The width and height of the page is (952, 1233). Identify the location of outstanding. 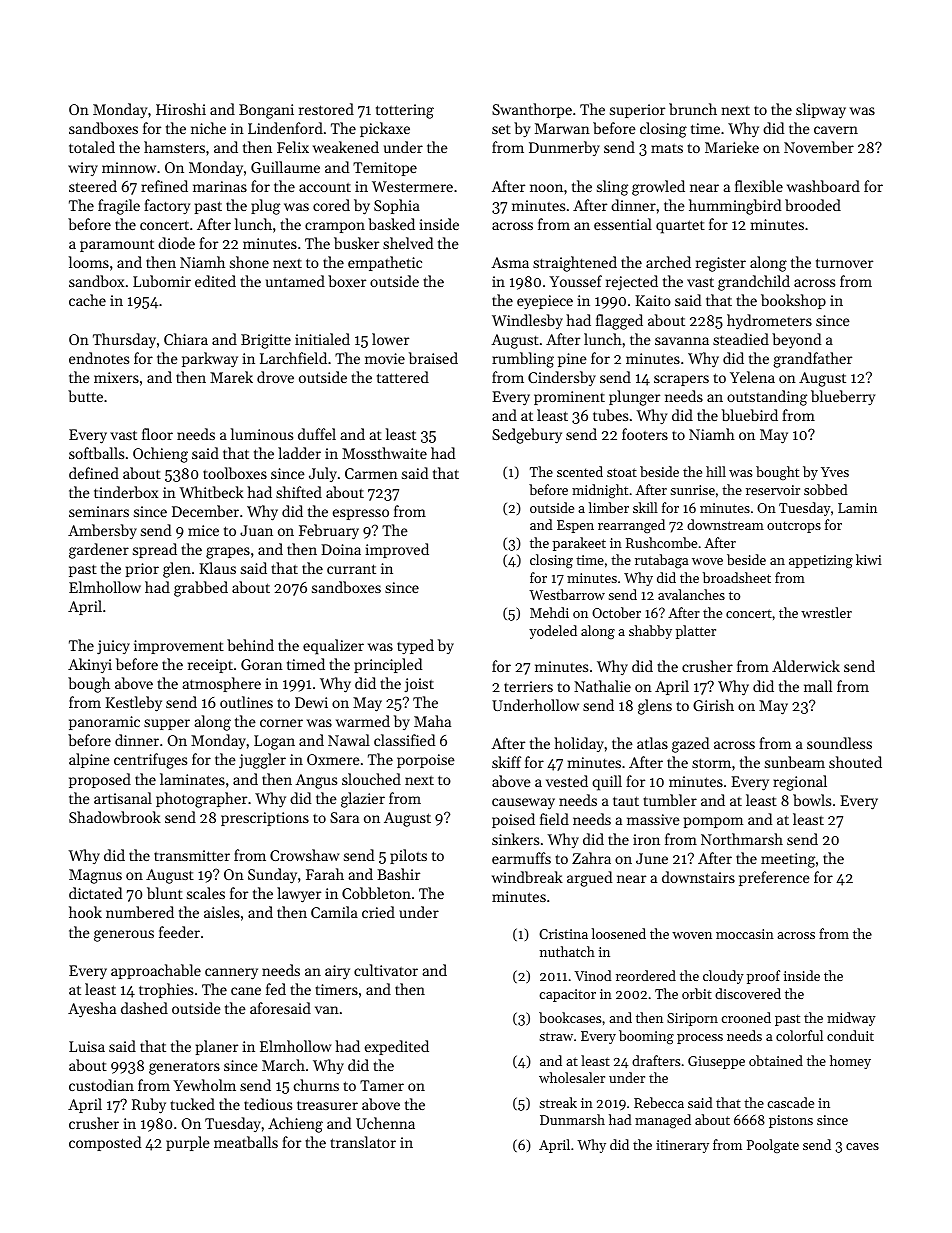
(767, 398).
